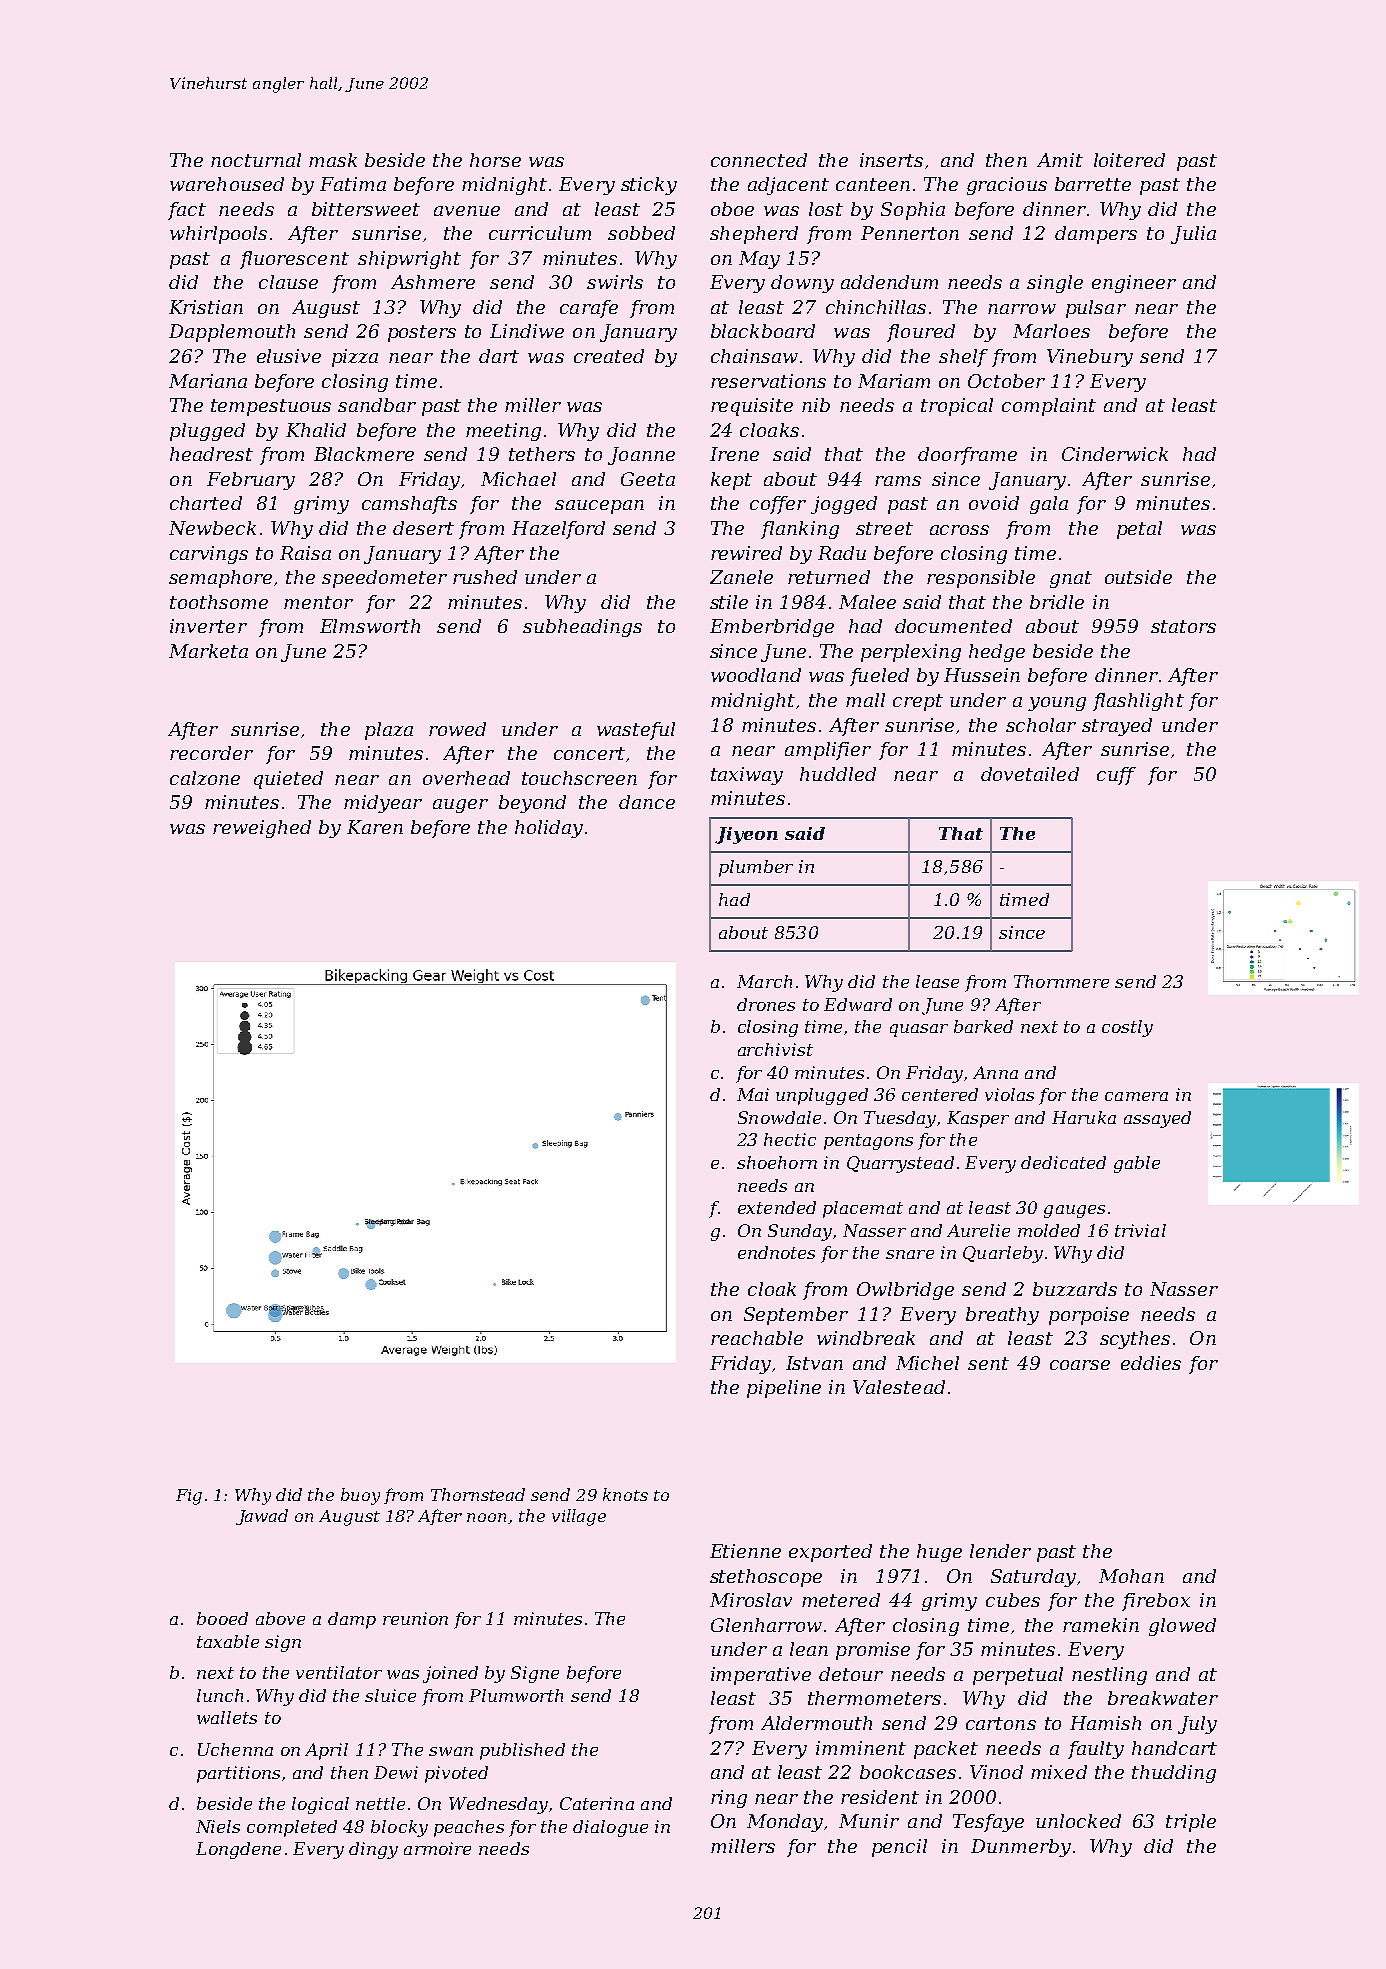  I want to click on reweighed, so click(262, 829).
